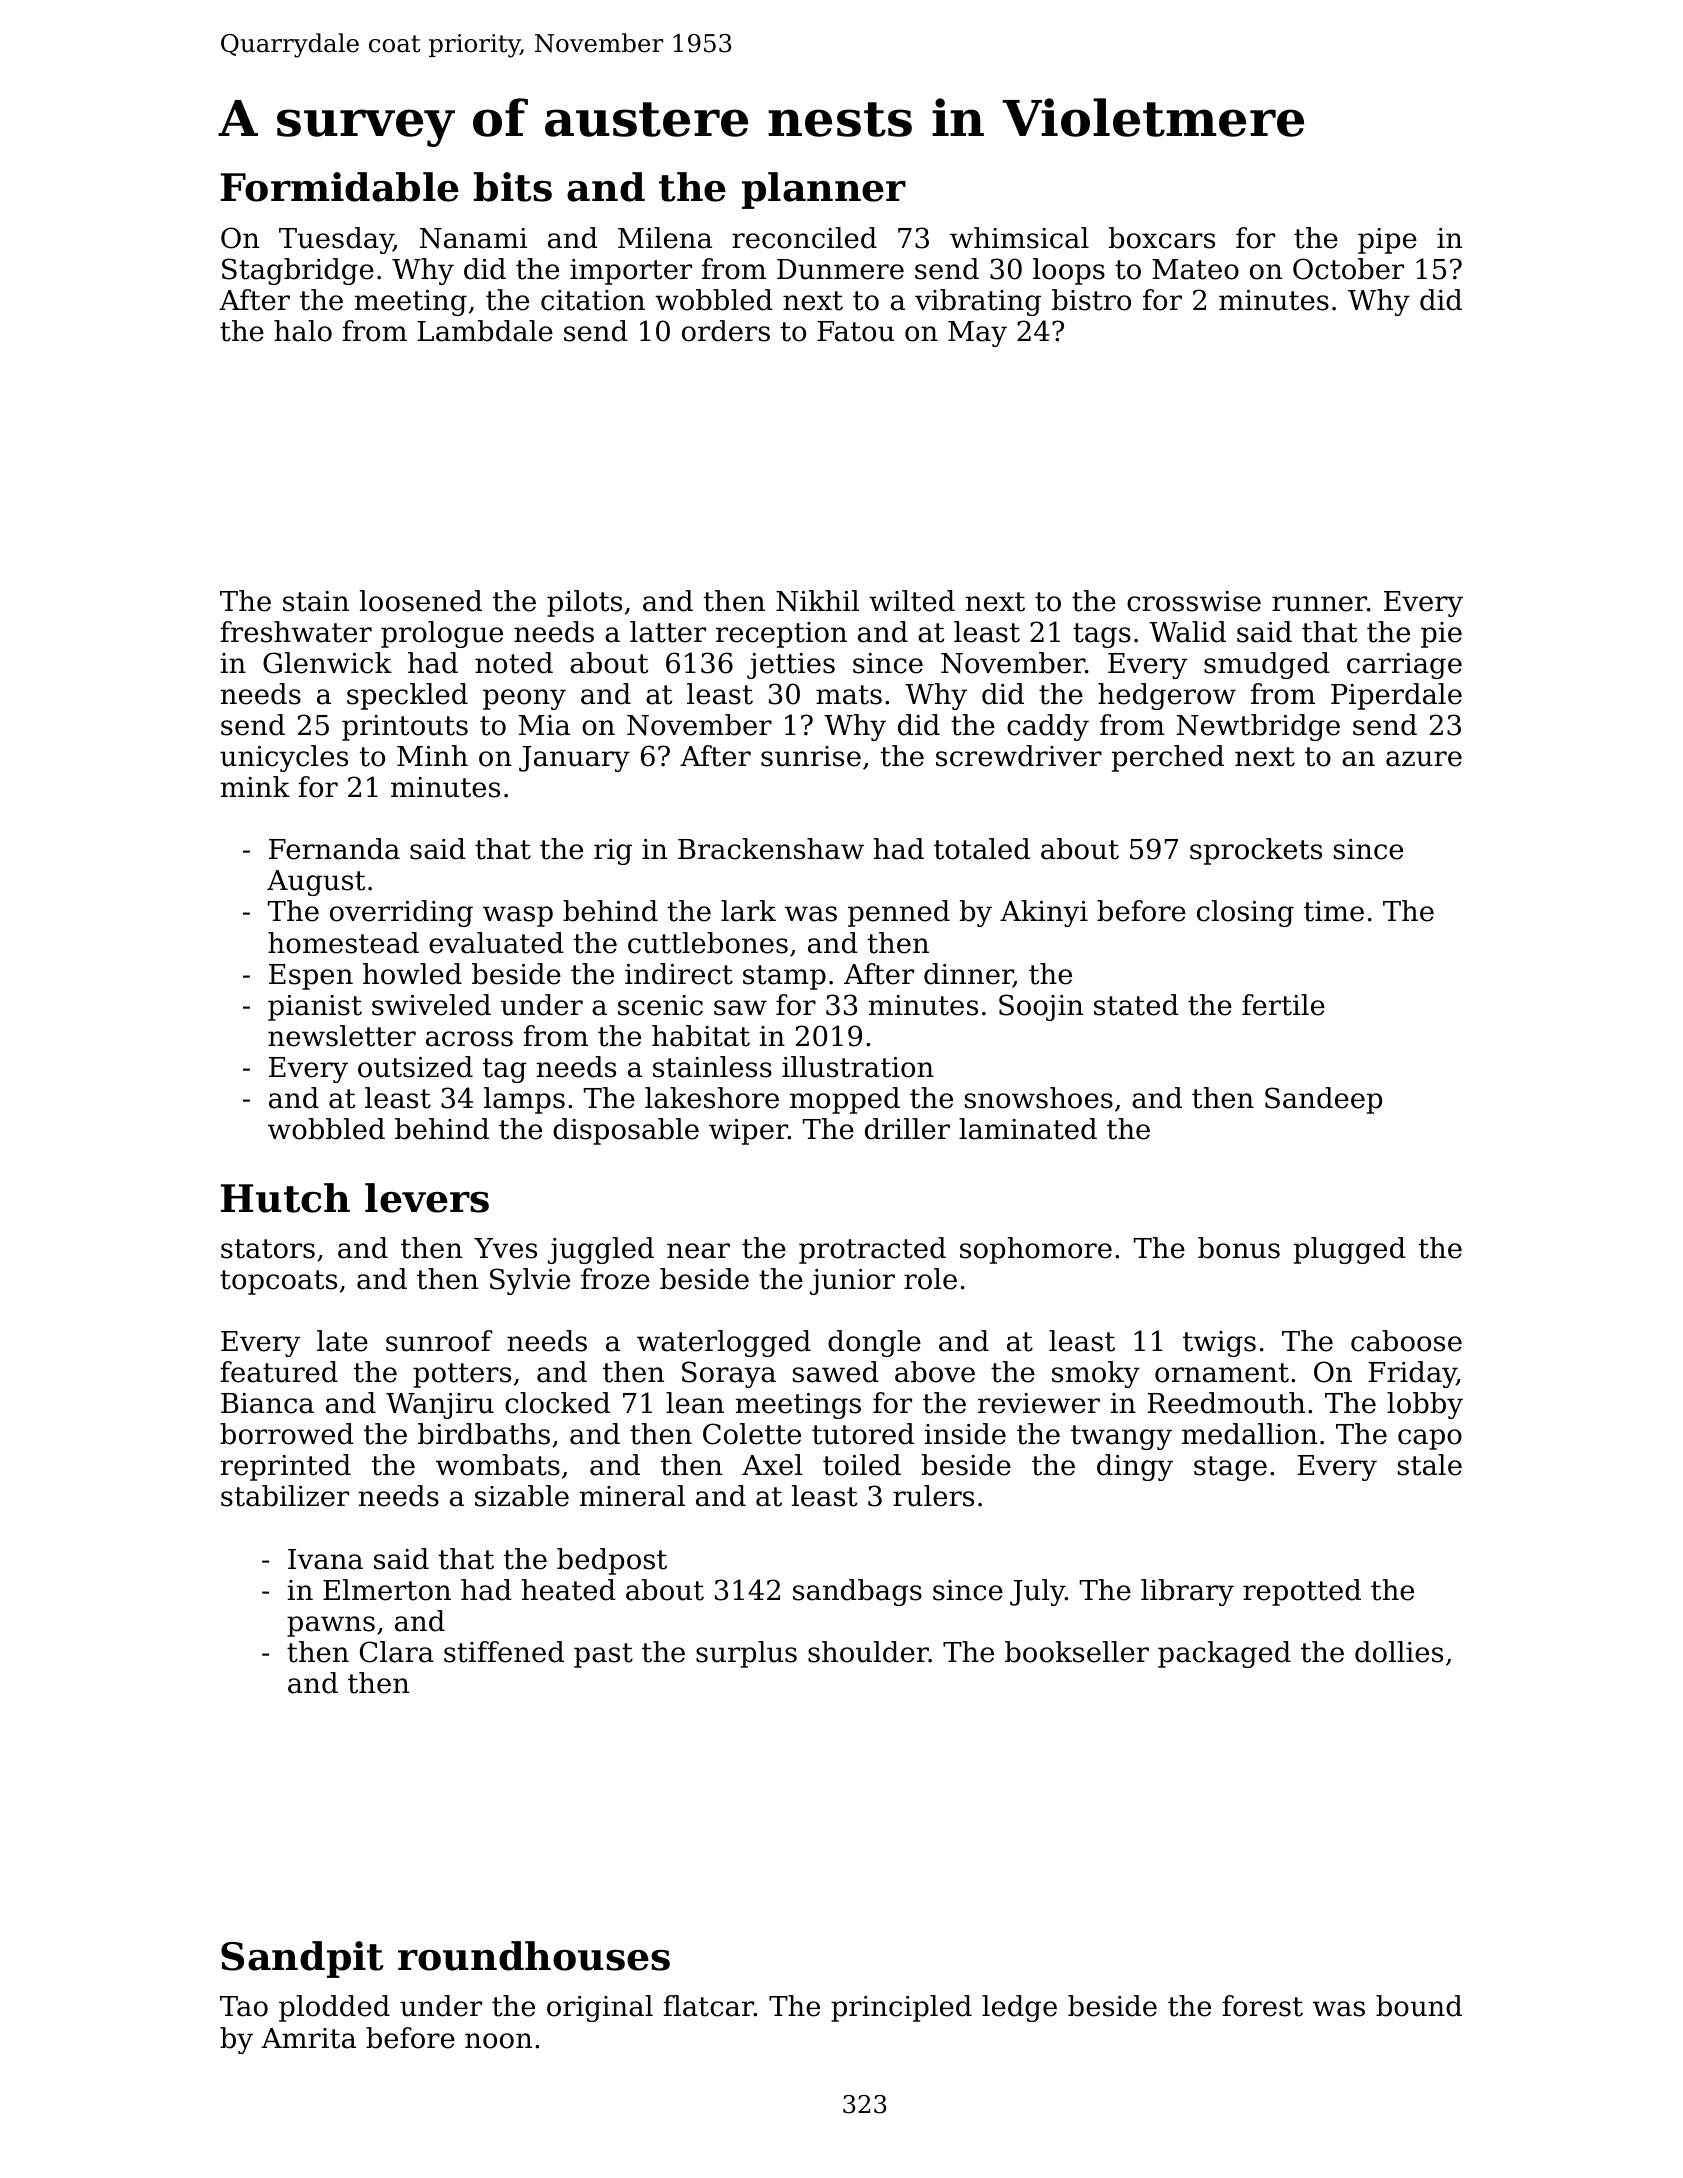 This screenshot has width=1683, height=2178. What do you see at coordinates (298, 271) in the screenshot?
I see `Stagbridge` at bounding box center [298, 271].
